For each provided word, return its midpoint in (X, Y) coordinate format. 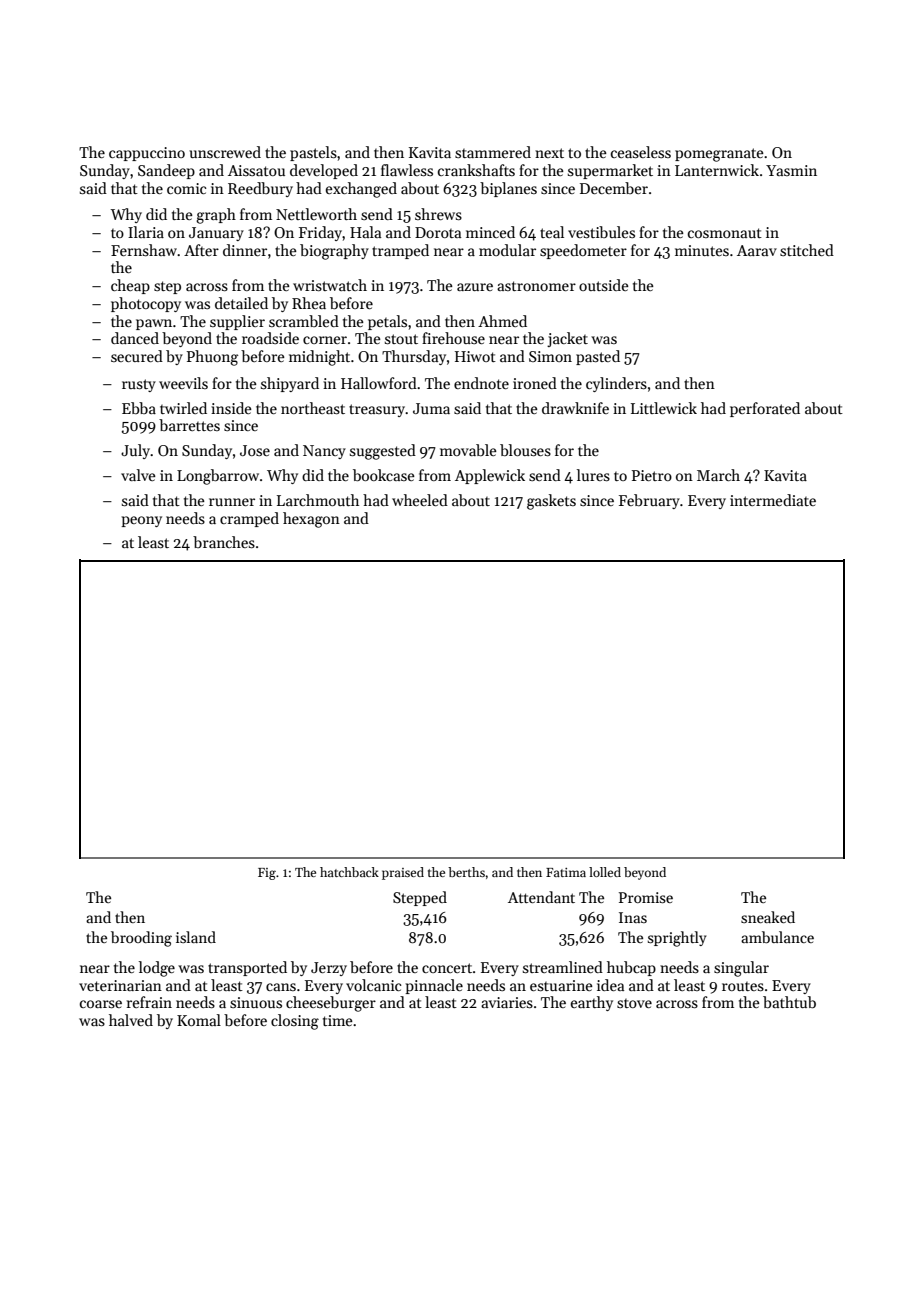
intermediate (773, 500)
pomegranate (719, 155)
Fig (267, 874)
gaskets (551, 502)
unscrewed (225, 152)
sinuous (256, 1002)
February (649, 501)
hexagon (311, 520)
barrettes (189, 425)
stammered (493, 152)
